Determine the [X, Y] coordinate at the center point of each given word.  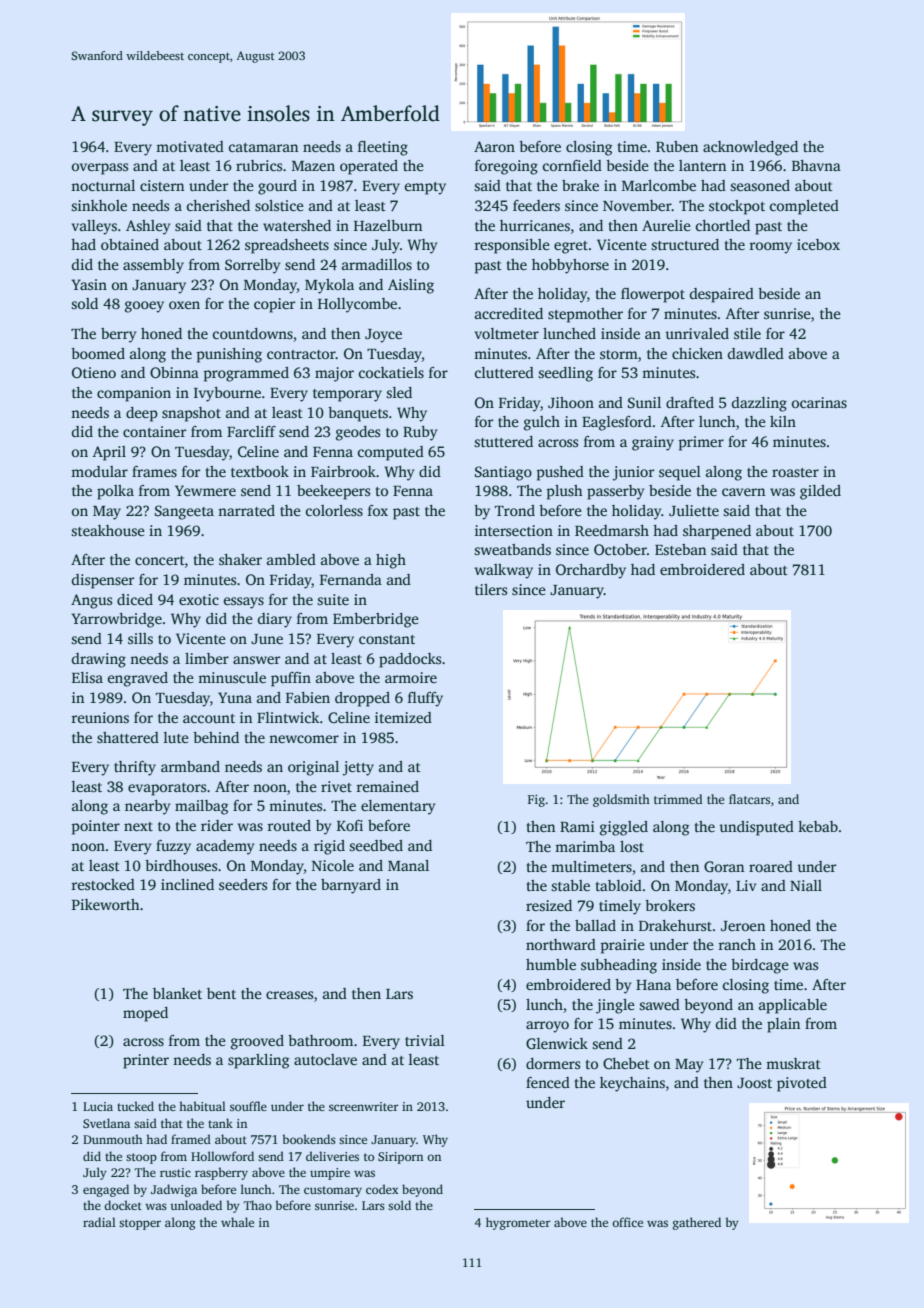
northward [561, 944]
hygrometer [518, 1223]
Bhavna [816, 165]
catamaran [263, 147]
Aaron [494, 146]
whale [237, 1222]
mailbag [201, 807]
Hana [653, 985]
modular [99, 471]
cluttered [504, 372]
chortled [723, 225]
